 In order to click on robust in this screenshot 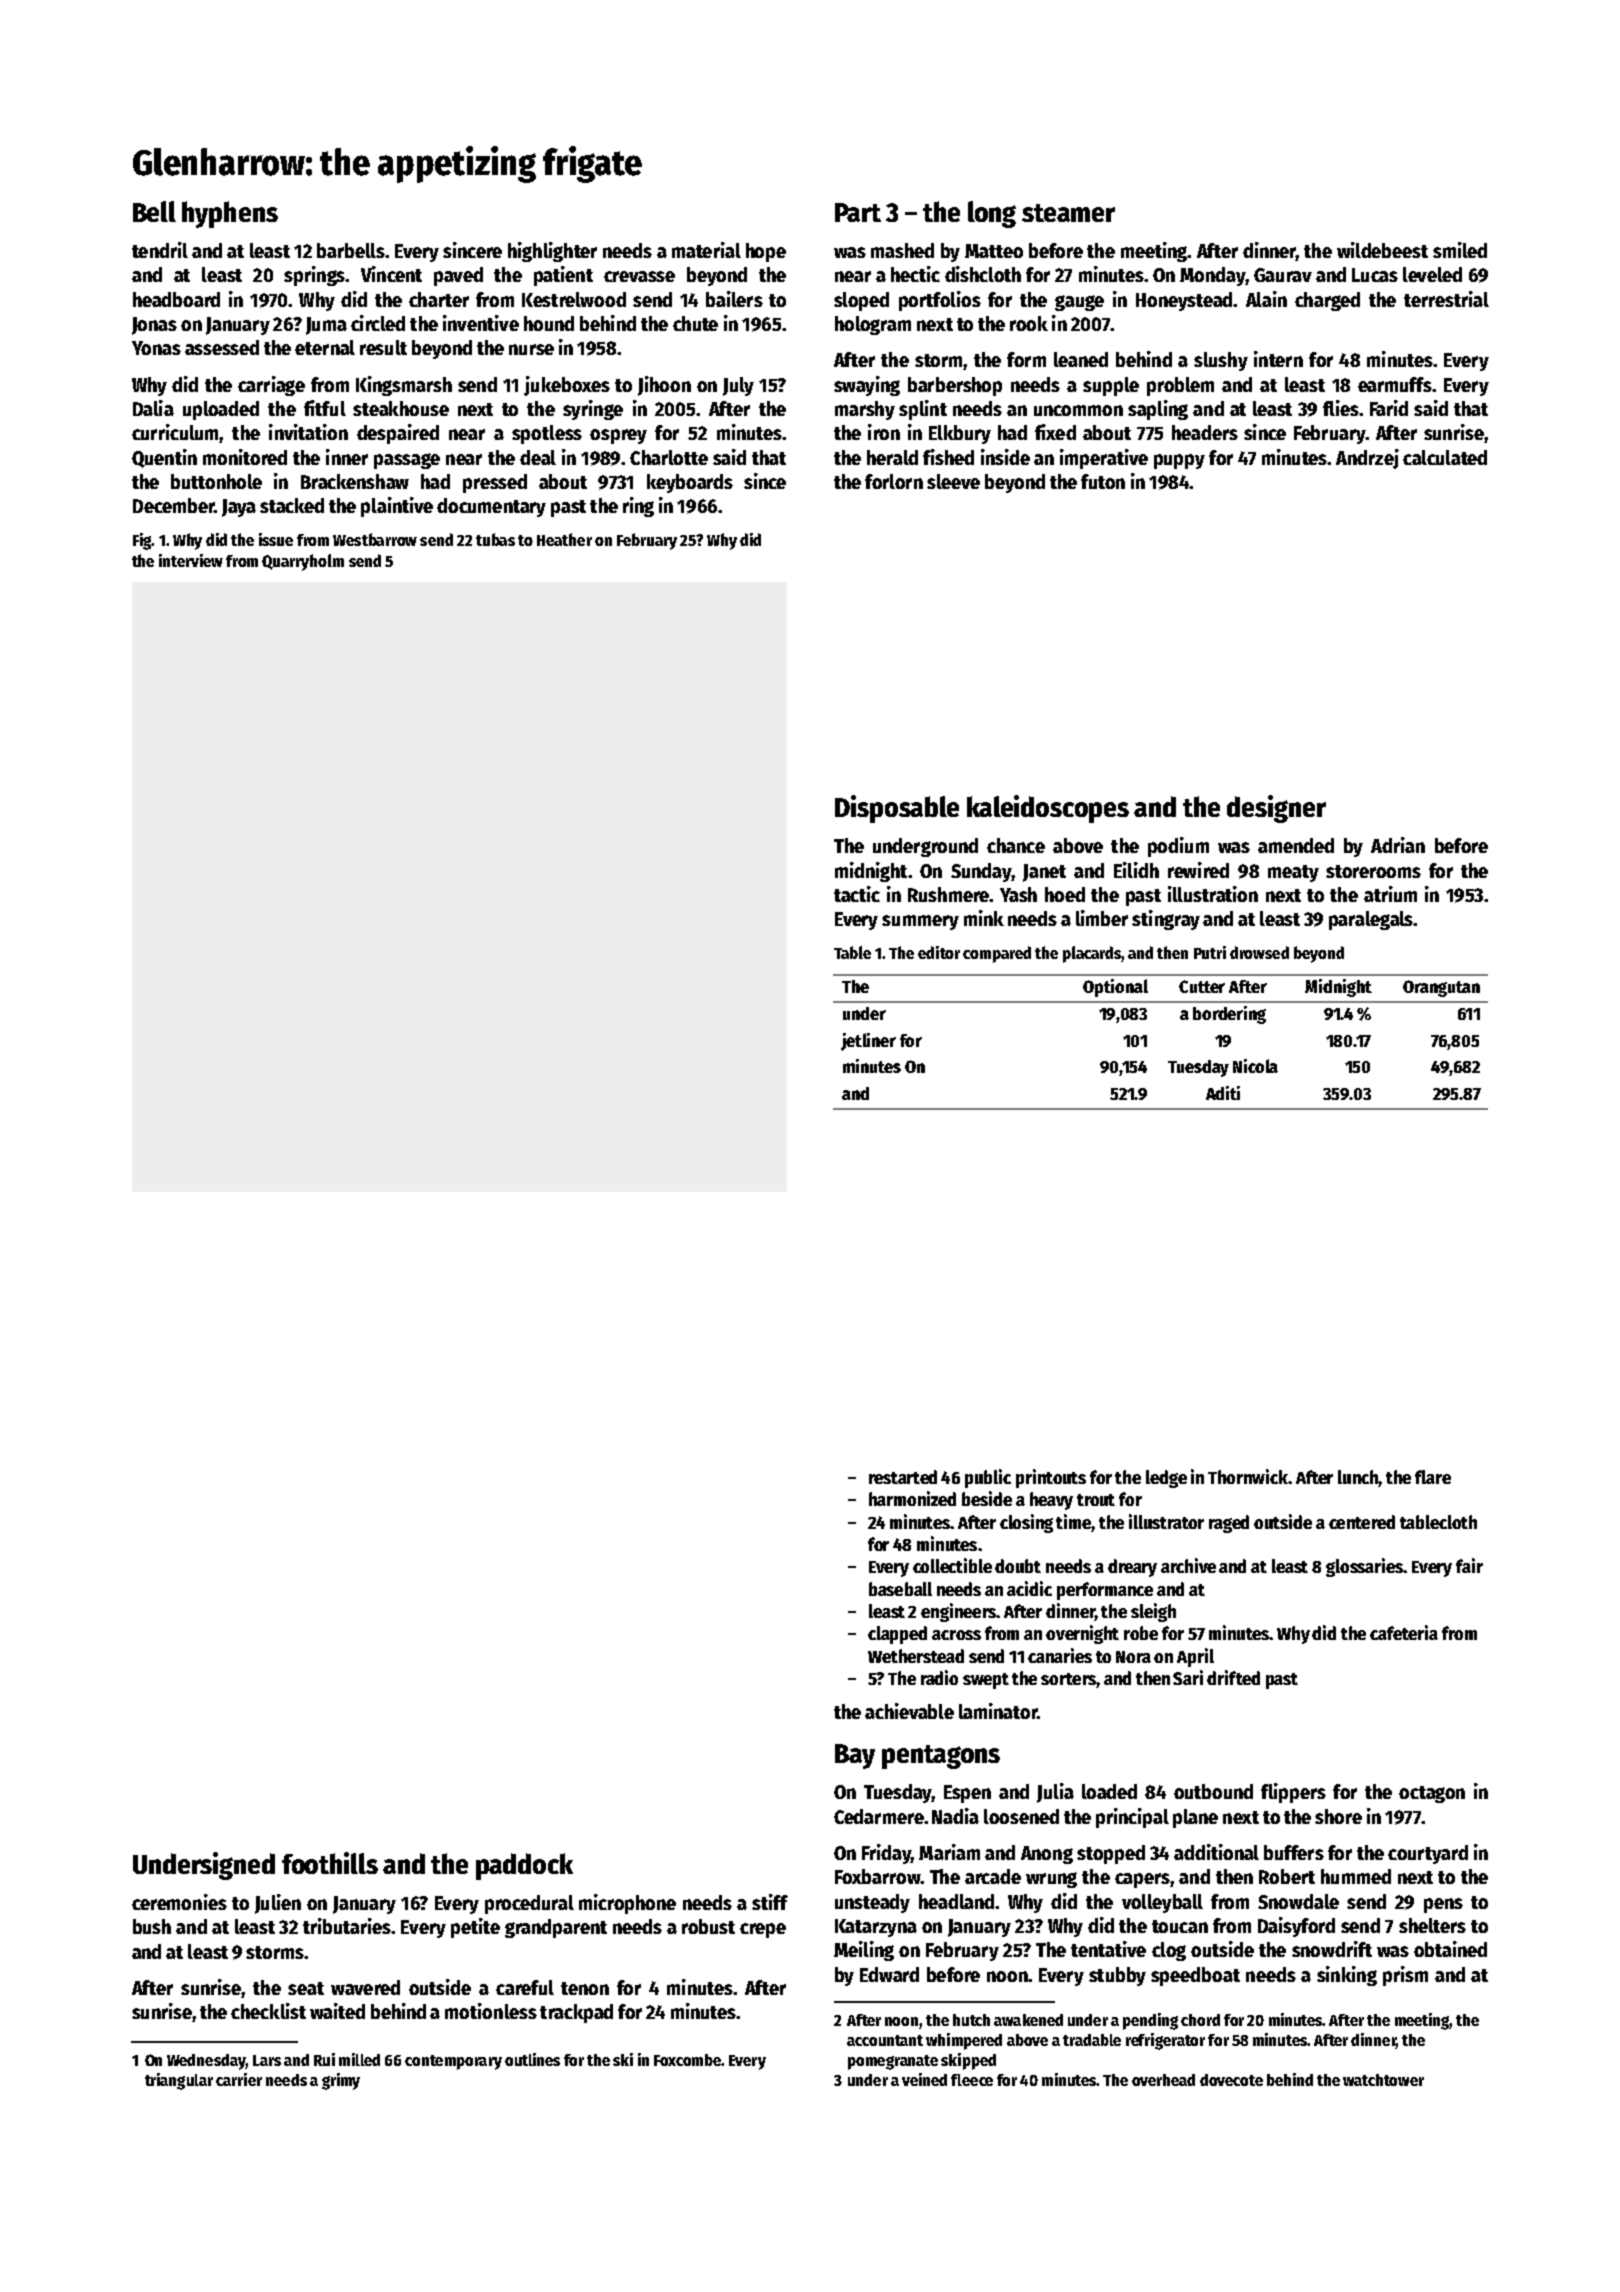, I will do `click(708, 1926)`.
